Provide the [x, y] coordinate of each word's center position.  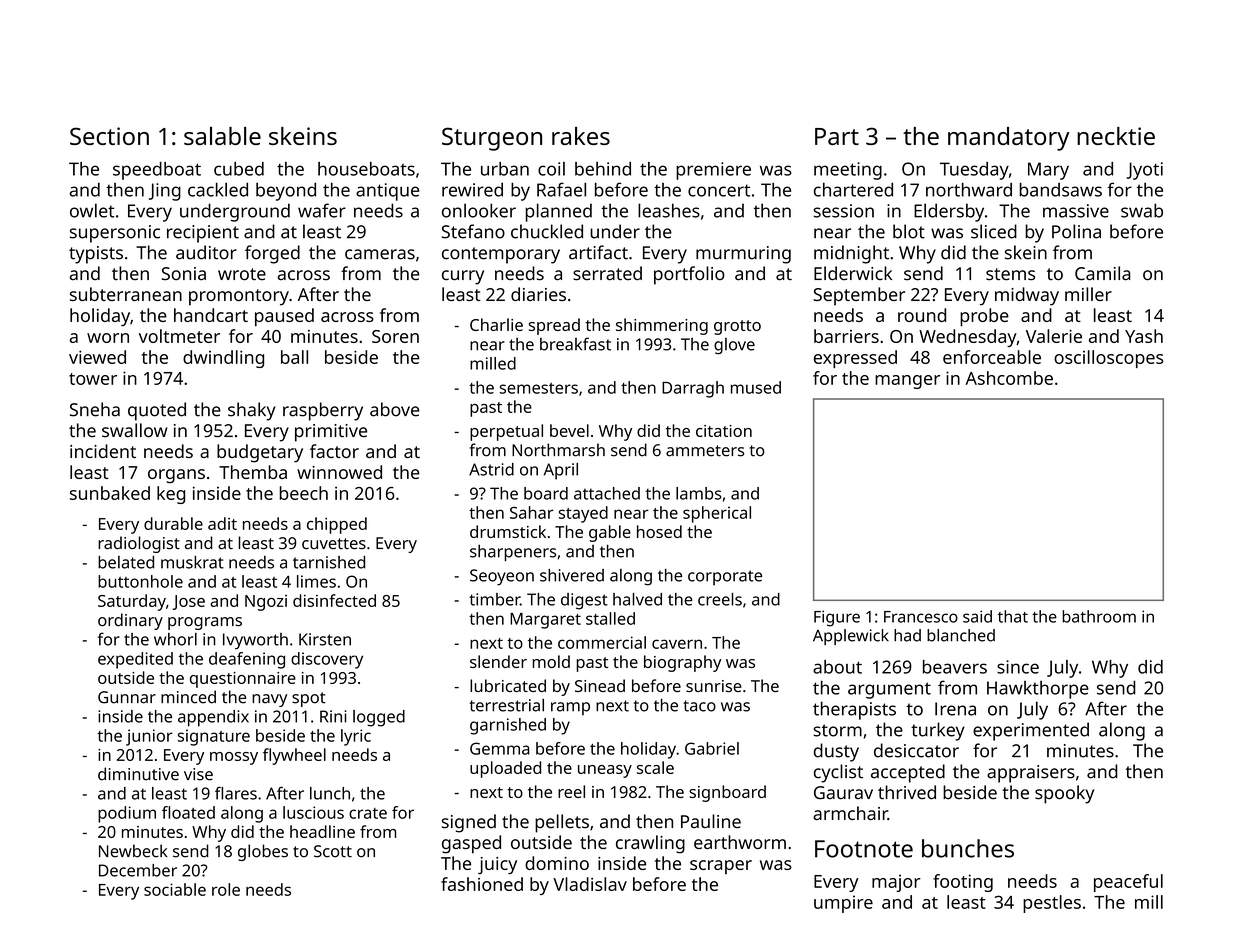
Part [837, 136]
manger [907, 382]
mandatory [1008, 139]
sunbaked [110, 493]
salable [222, 136]
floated [188, 812]
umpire [843, 904]
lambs [698, 493]
